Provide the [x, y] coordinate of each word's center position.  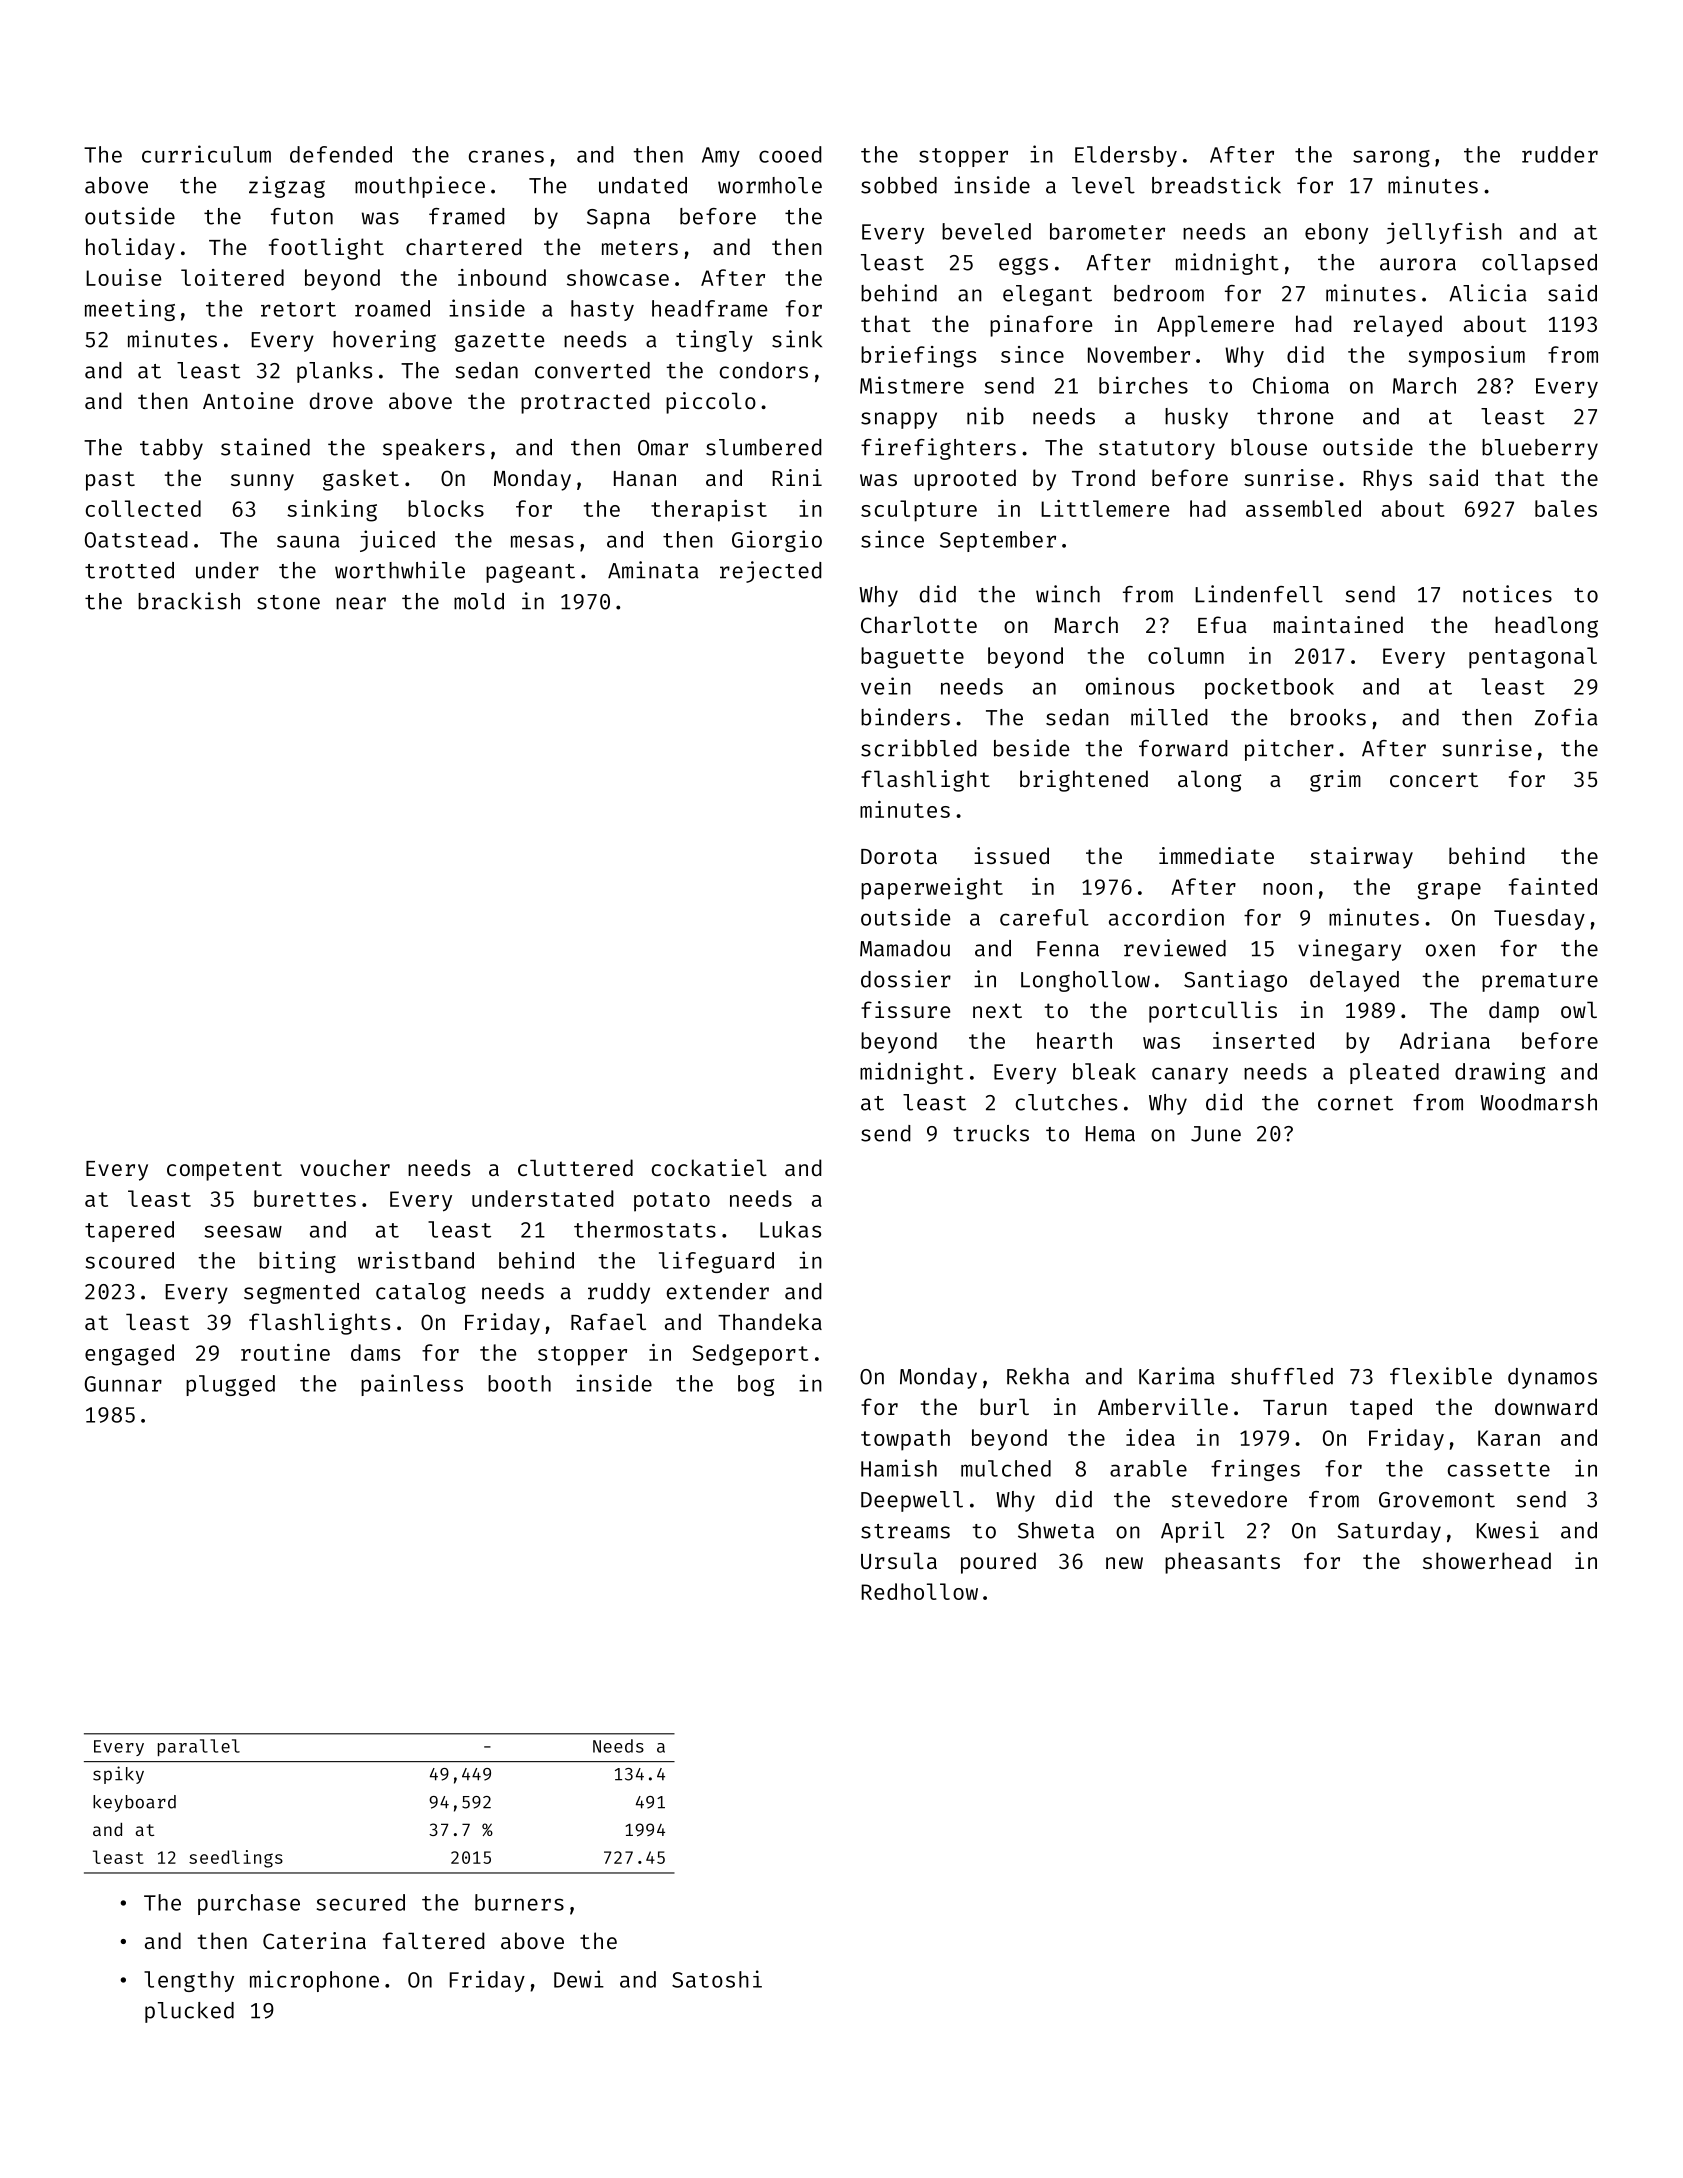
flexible [1441, 1376]
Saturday [1389, 1532]
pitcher [1289, 750]
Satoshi [717, 1979]
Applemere [1215, 326]
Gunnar [123, 1384]
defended [341, 154]
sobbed [899, 185]
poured [998, 1563]
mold [479, 601]
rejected [771, 572]
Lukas [790, 1229]
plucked [189, 2012]
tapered [129, 1231]
